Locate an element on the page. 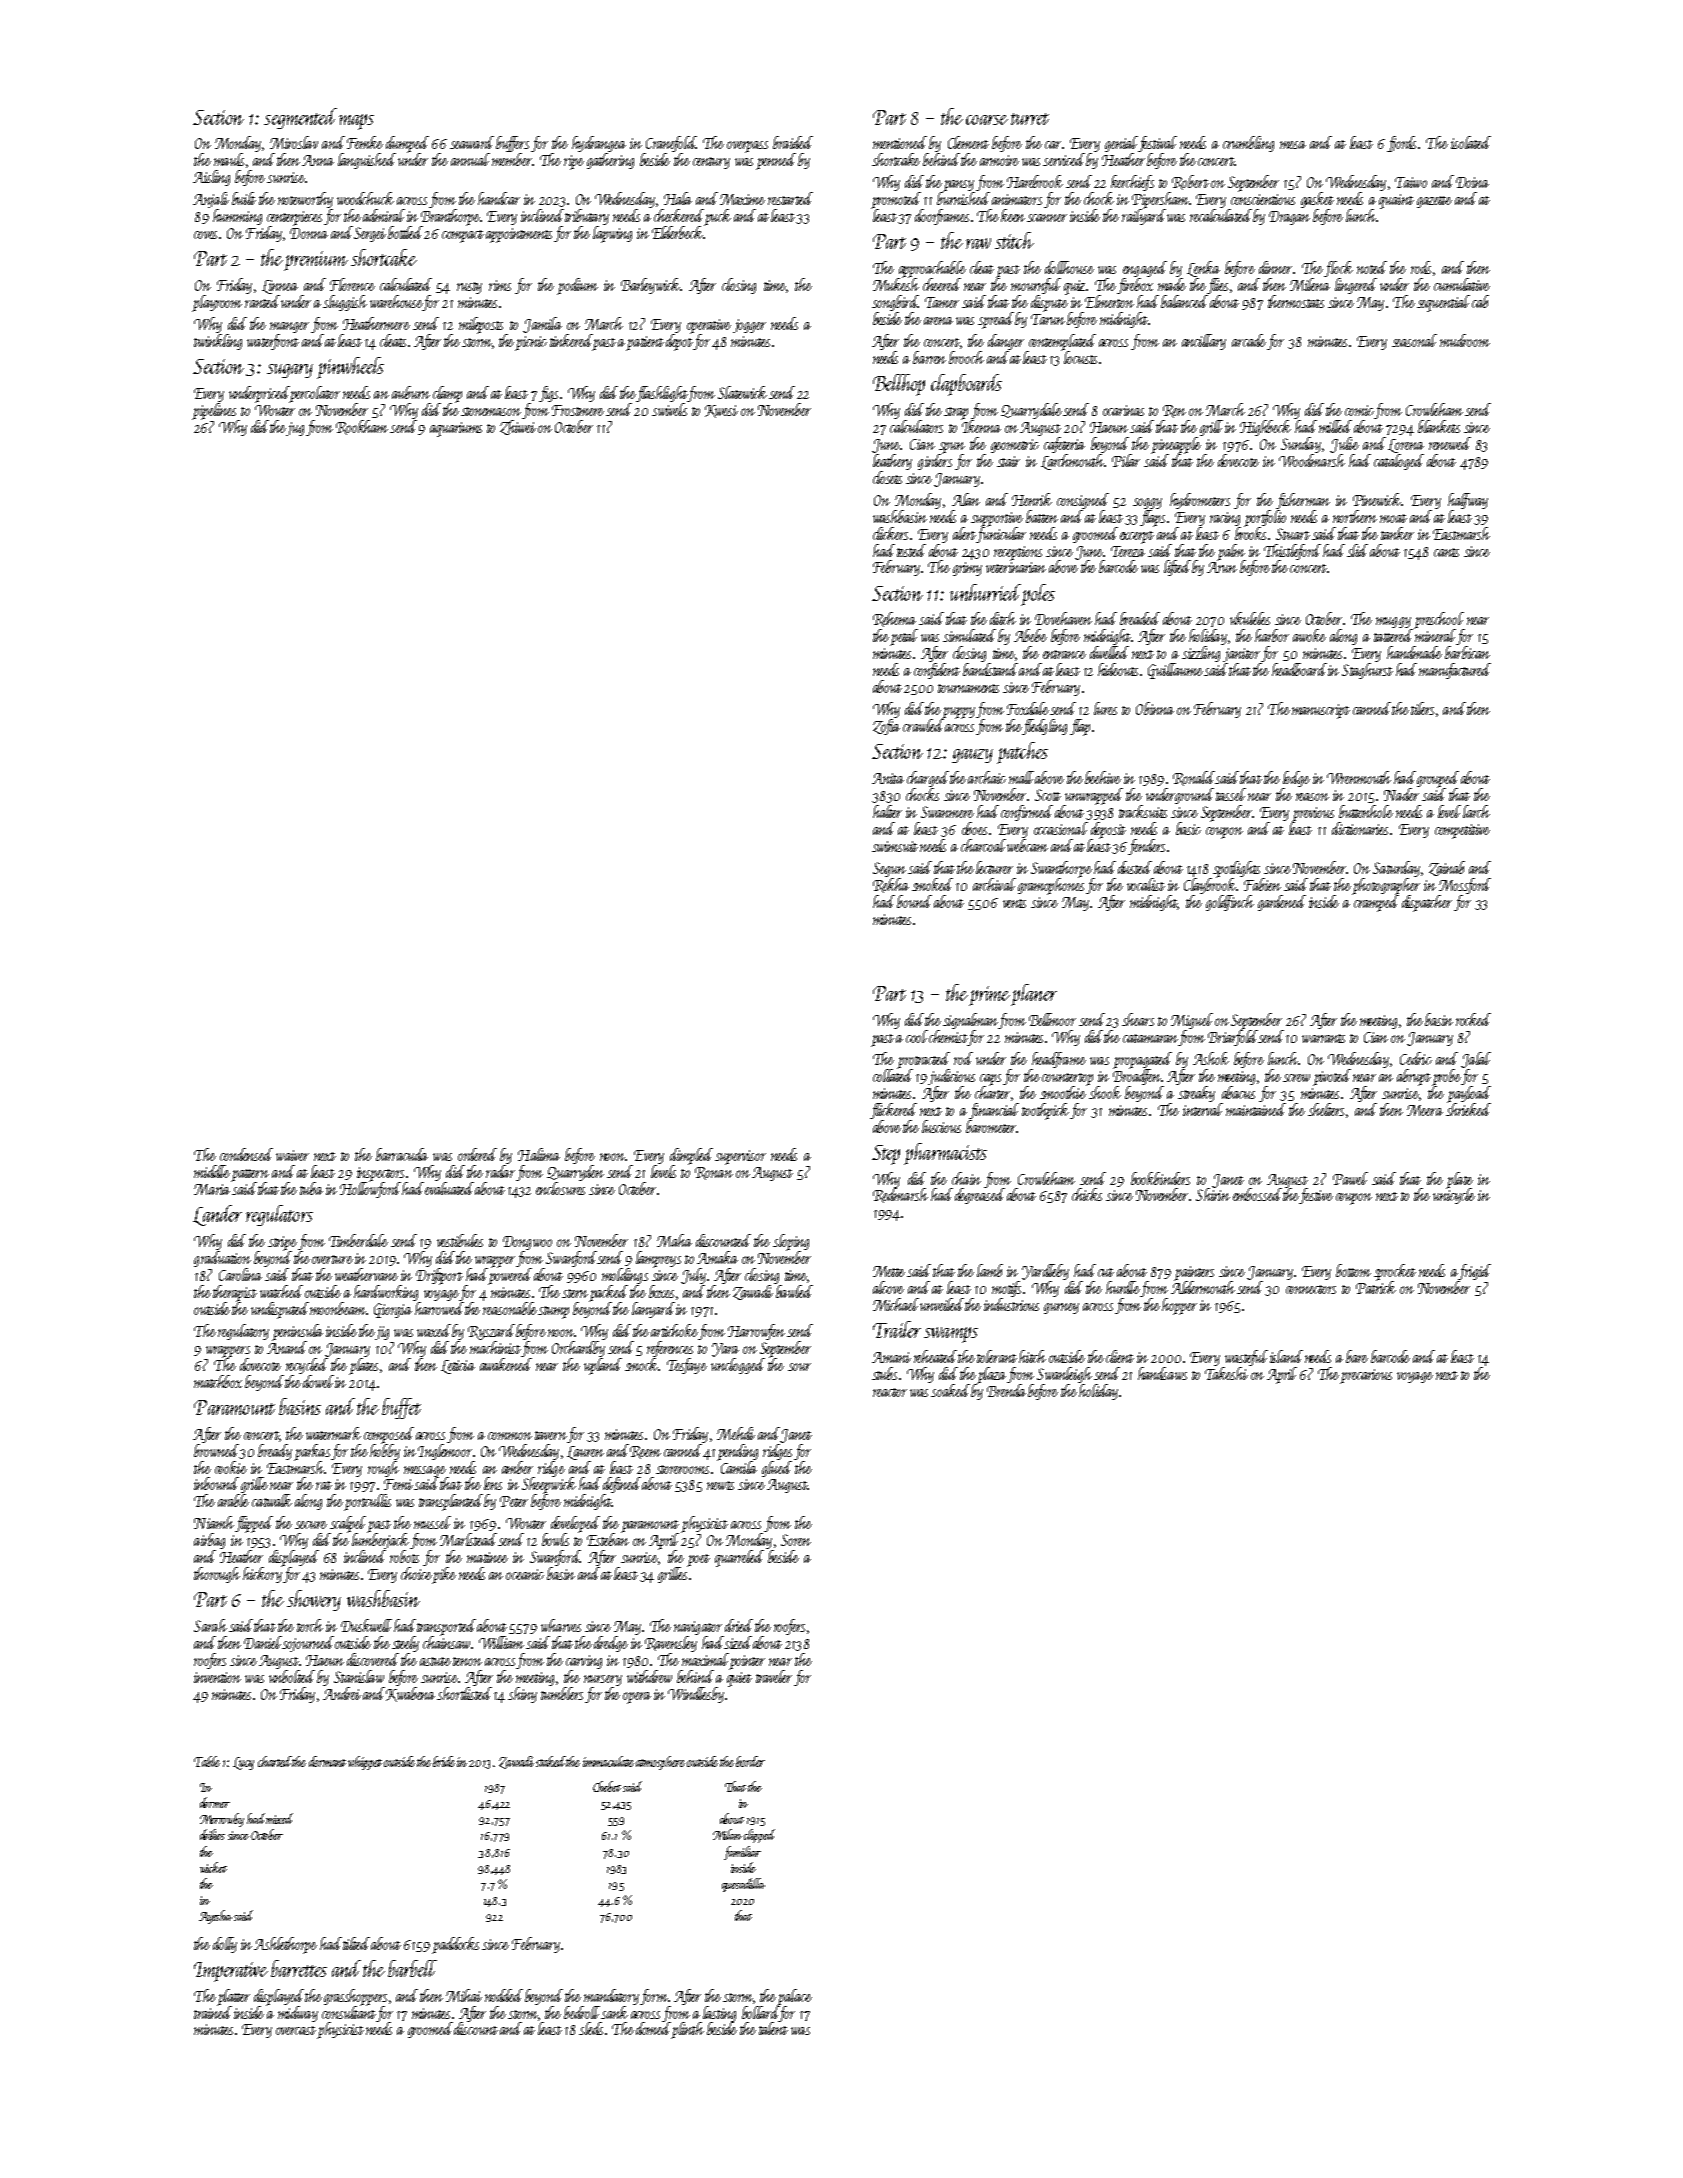 The width and height of the document is (1683, 2178). brooks is located at coordinates (1250, 533).
